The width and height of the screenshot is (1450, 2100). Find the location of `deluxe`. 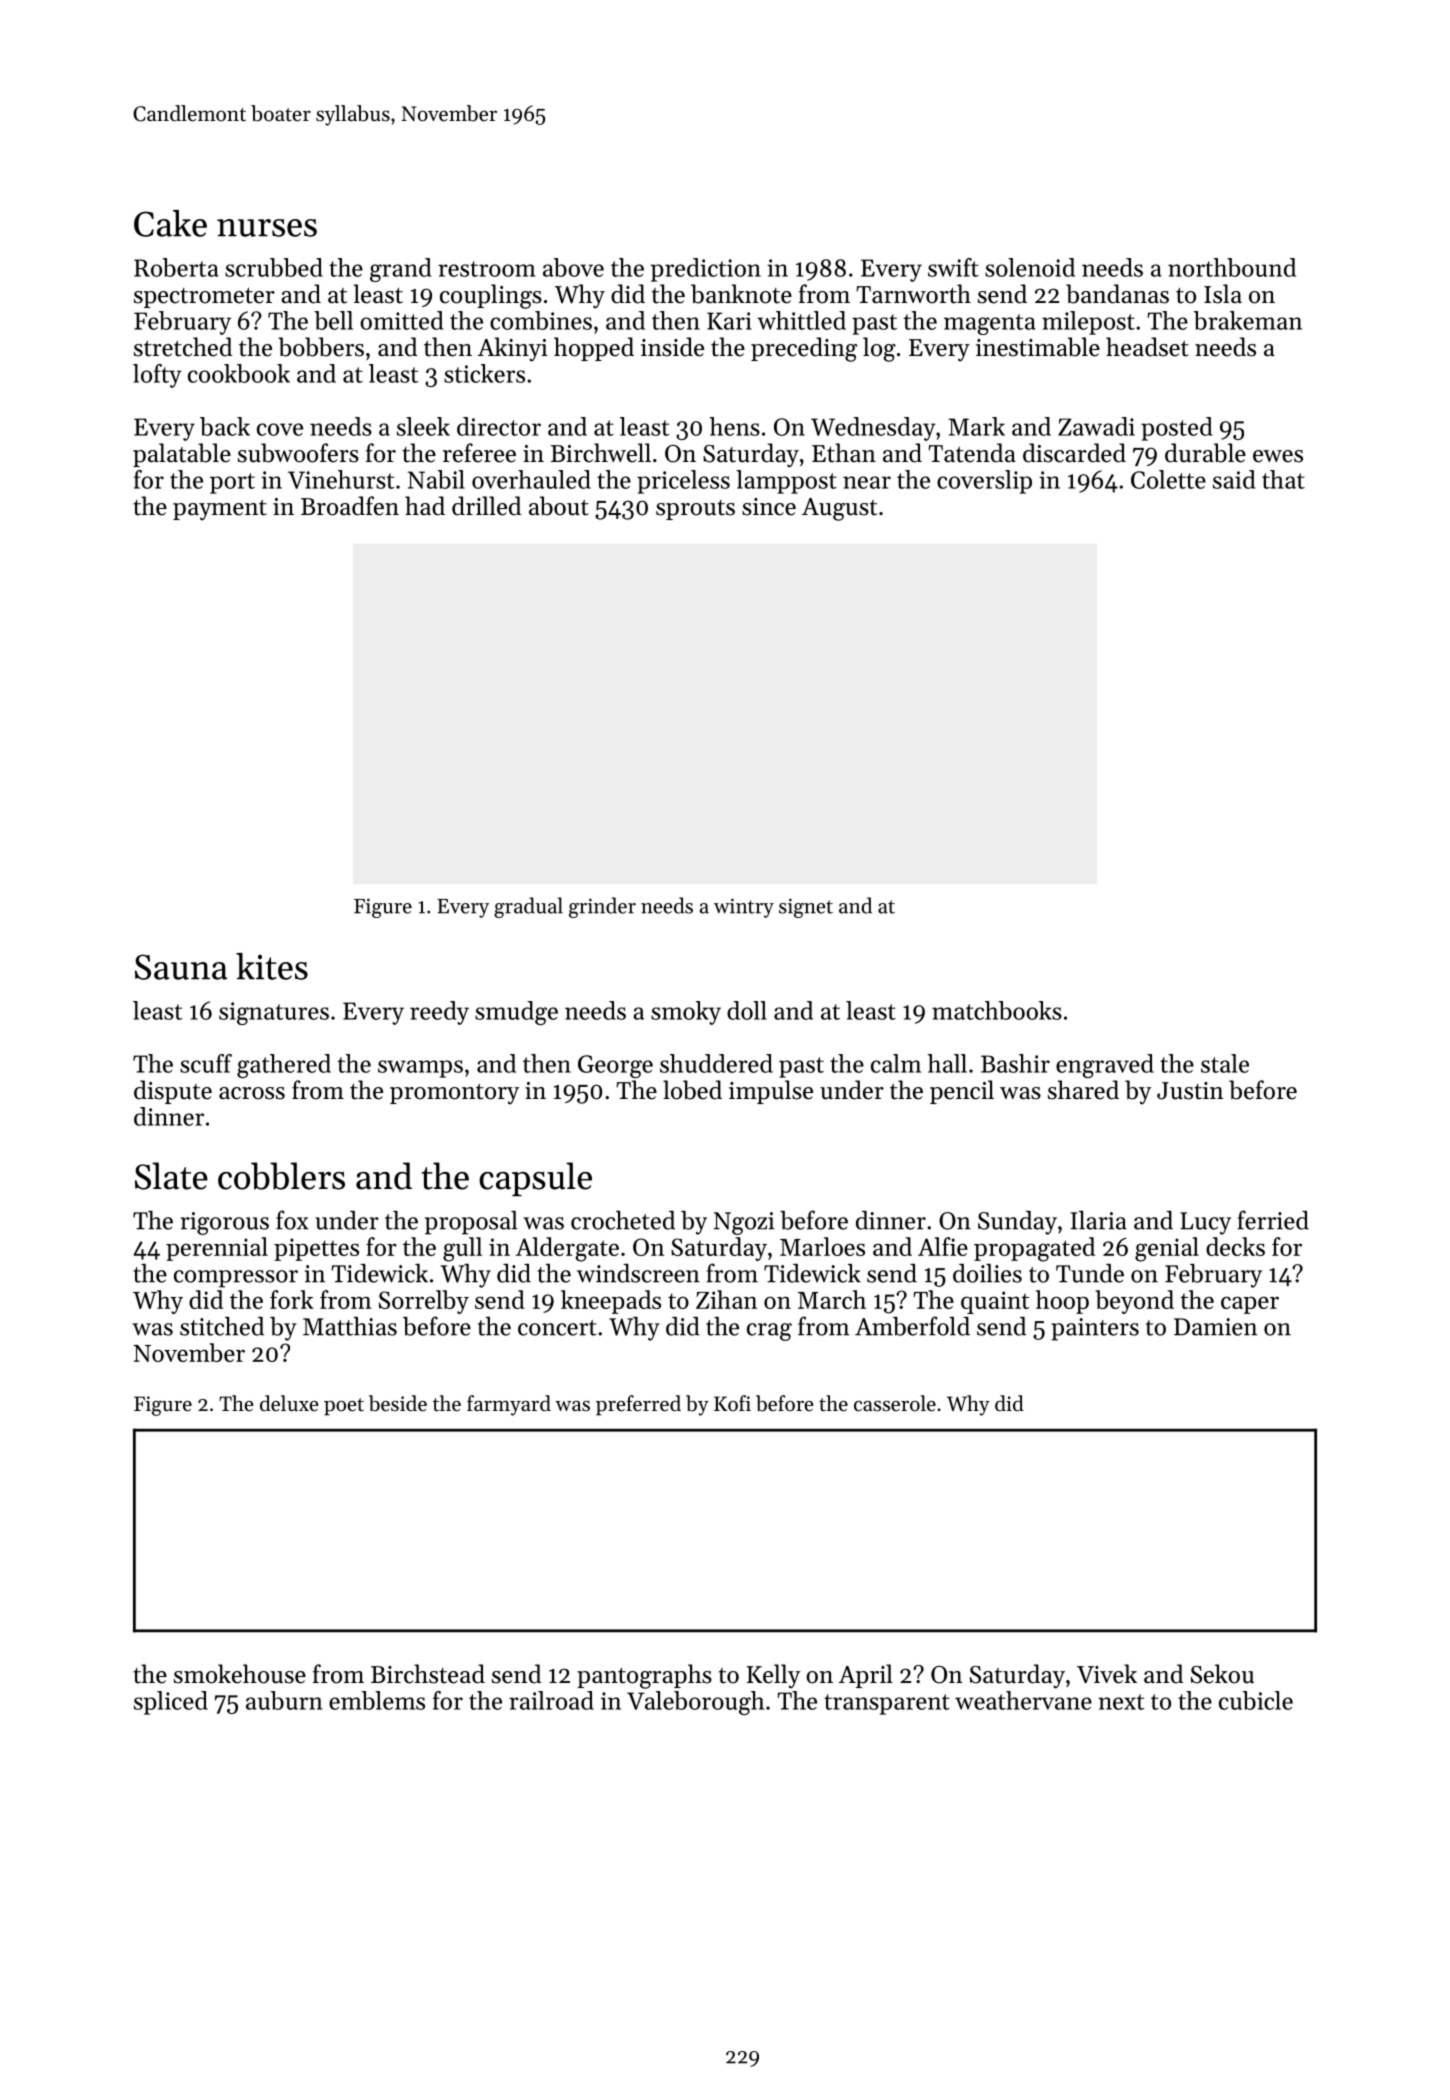

deluxe is located at coordinates (289, 1403).
